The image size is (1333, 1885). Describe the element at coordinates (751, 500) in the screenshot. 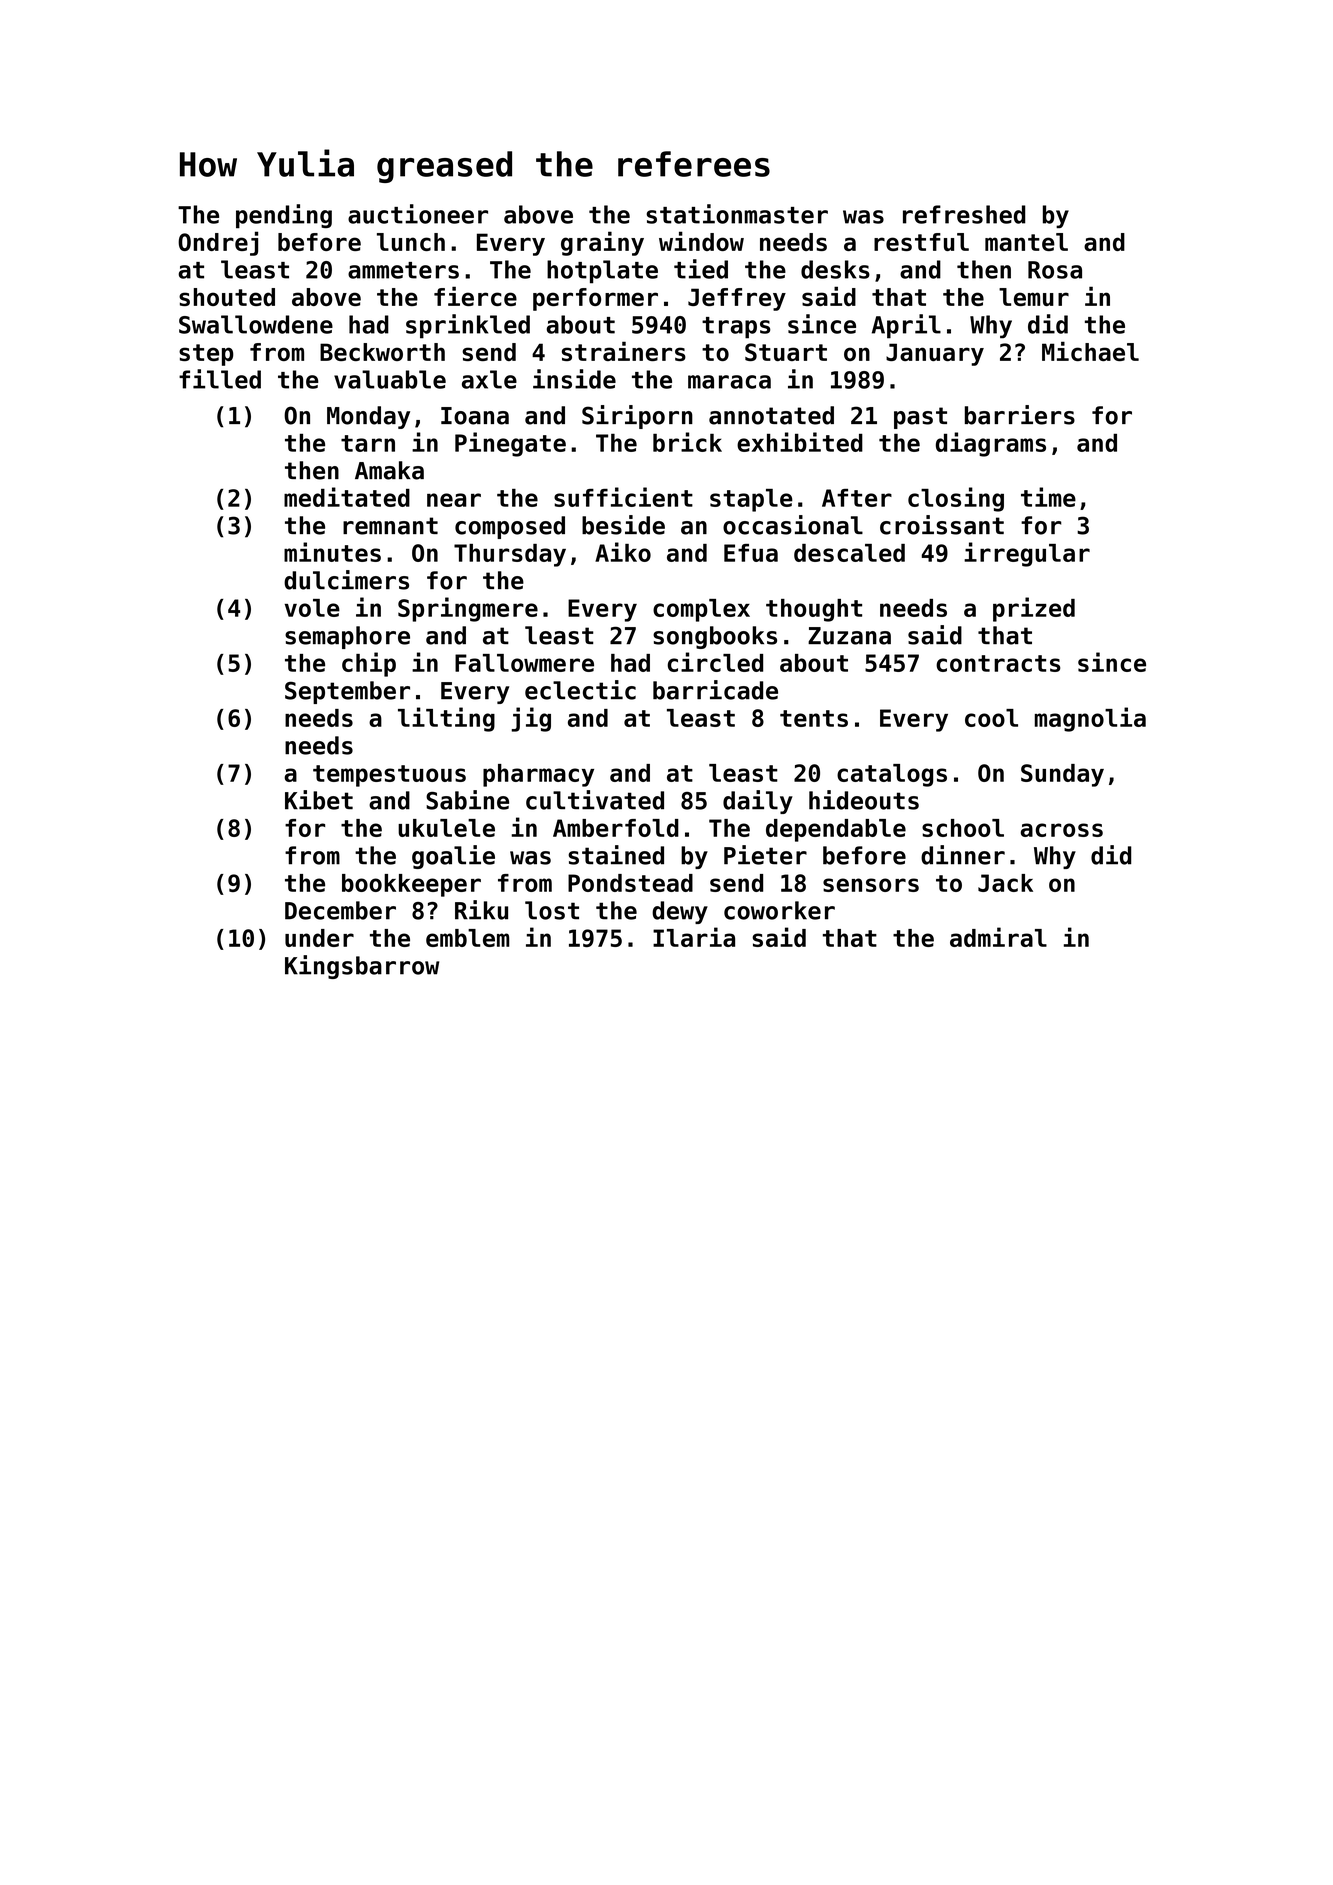

I see `staple` at that location.
